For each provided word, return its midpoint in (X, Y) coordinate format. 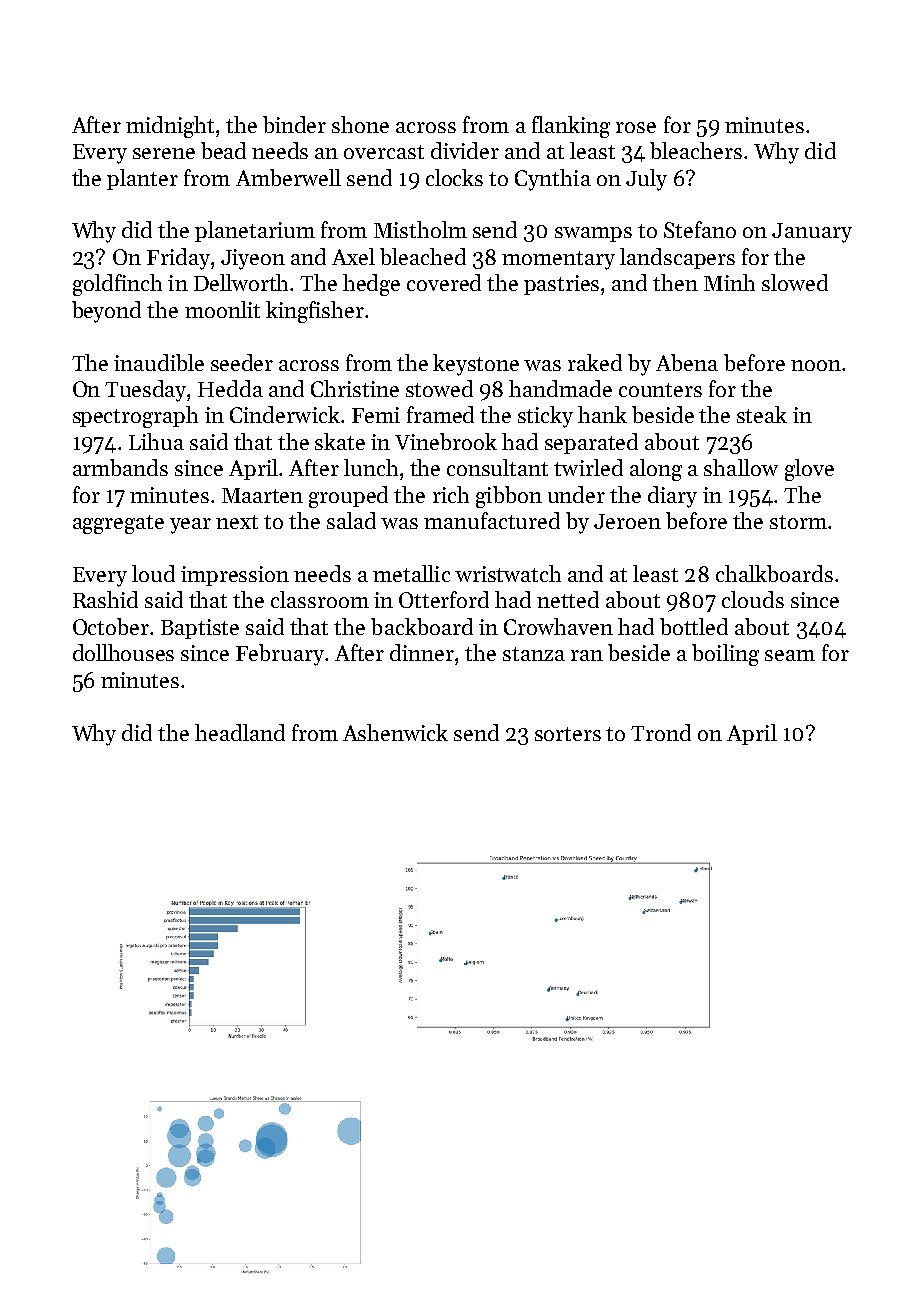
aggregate (118, 524)
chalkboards (774, 573)
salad (351, 520)
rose (636, 127)
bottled (694, 626)
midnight (170, 127)
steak (762, 414)
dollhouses (123, 652)
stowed (439, 388)
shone (360, 124)
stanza (534, 654)
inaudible (159, 362)
